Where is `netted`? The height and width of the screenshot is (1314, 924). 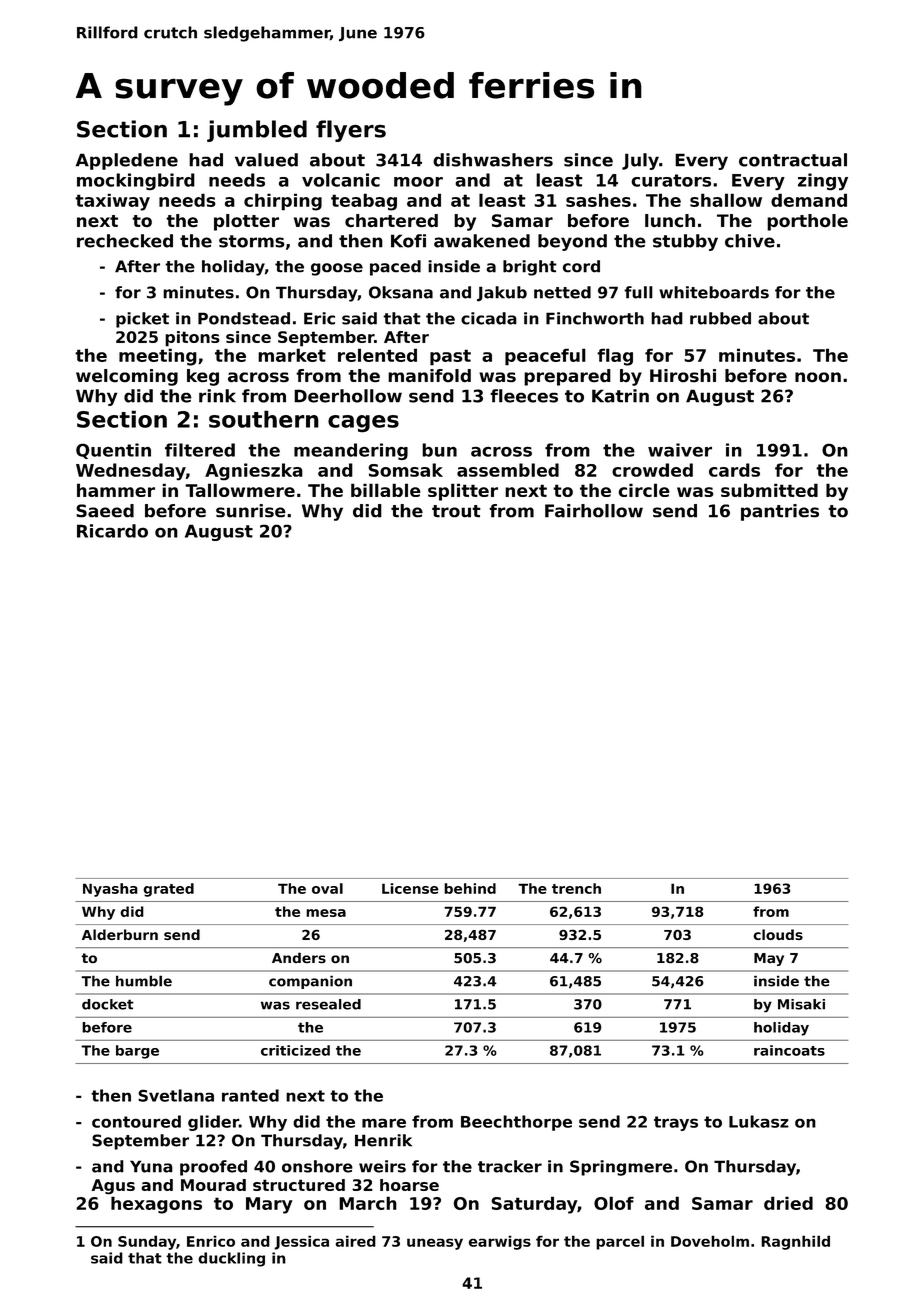
netted is located at coordinates (562, 292).
